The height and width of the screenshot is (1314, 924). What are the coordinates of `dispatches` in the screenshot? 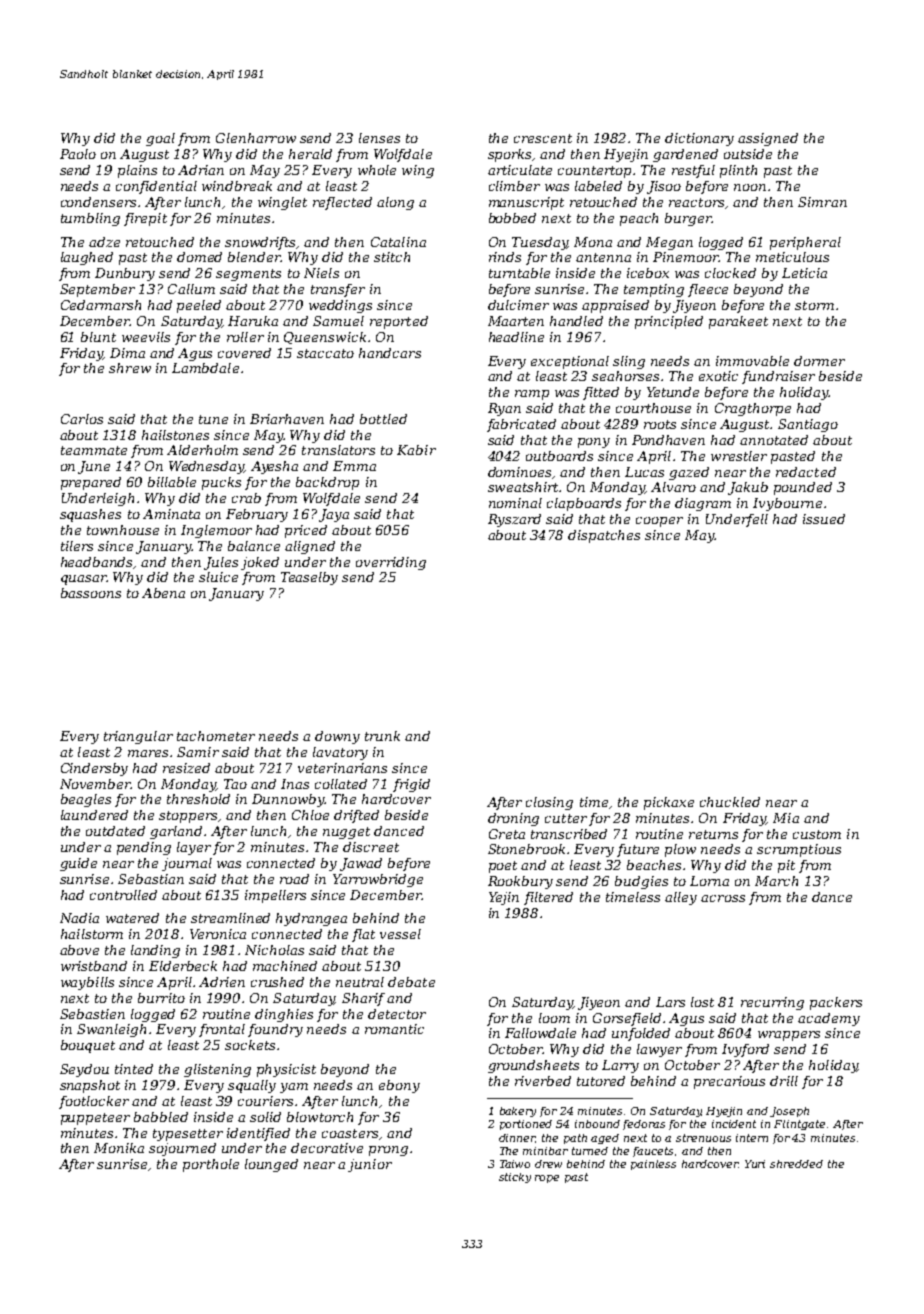 It's located at (604, 536).
